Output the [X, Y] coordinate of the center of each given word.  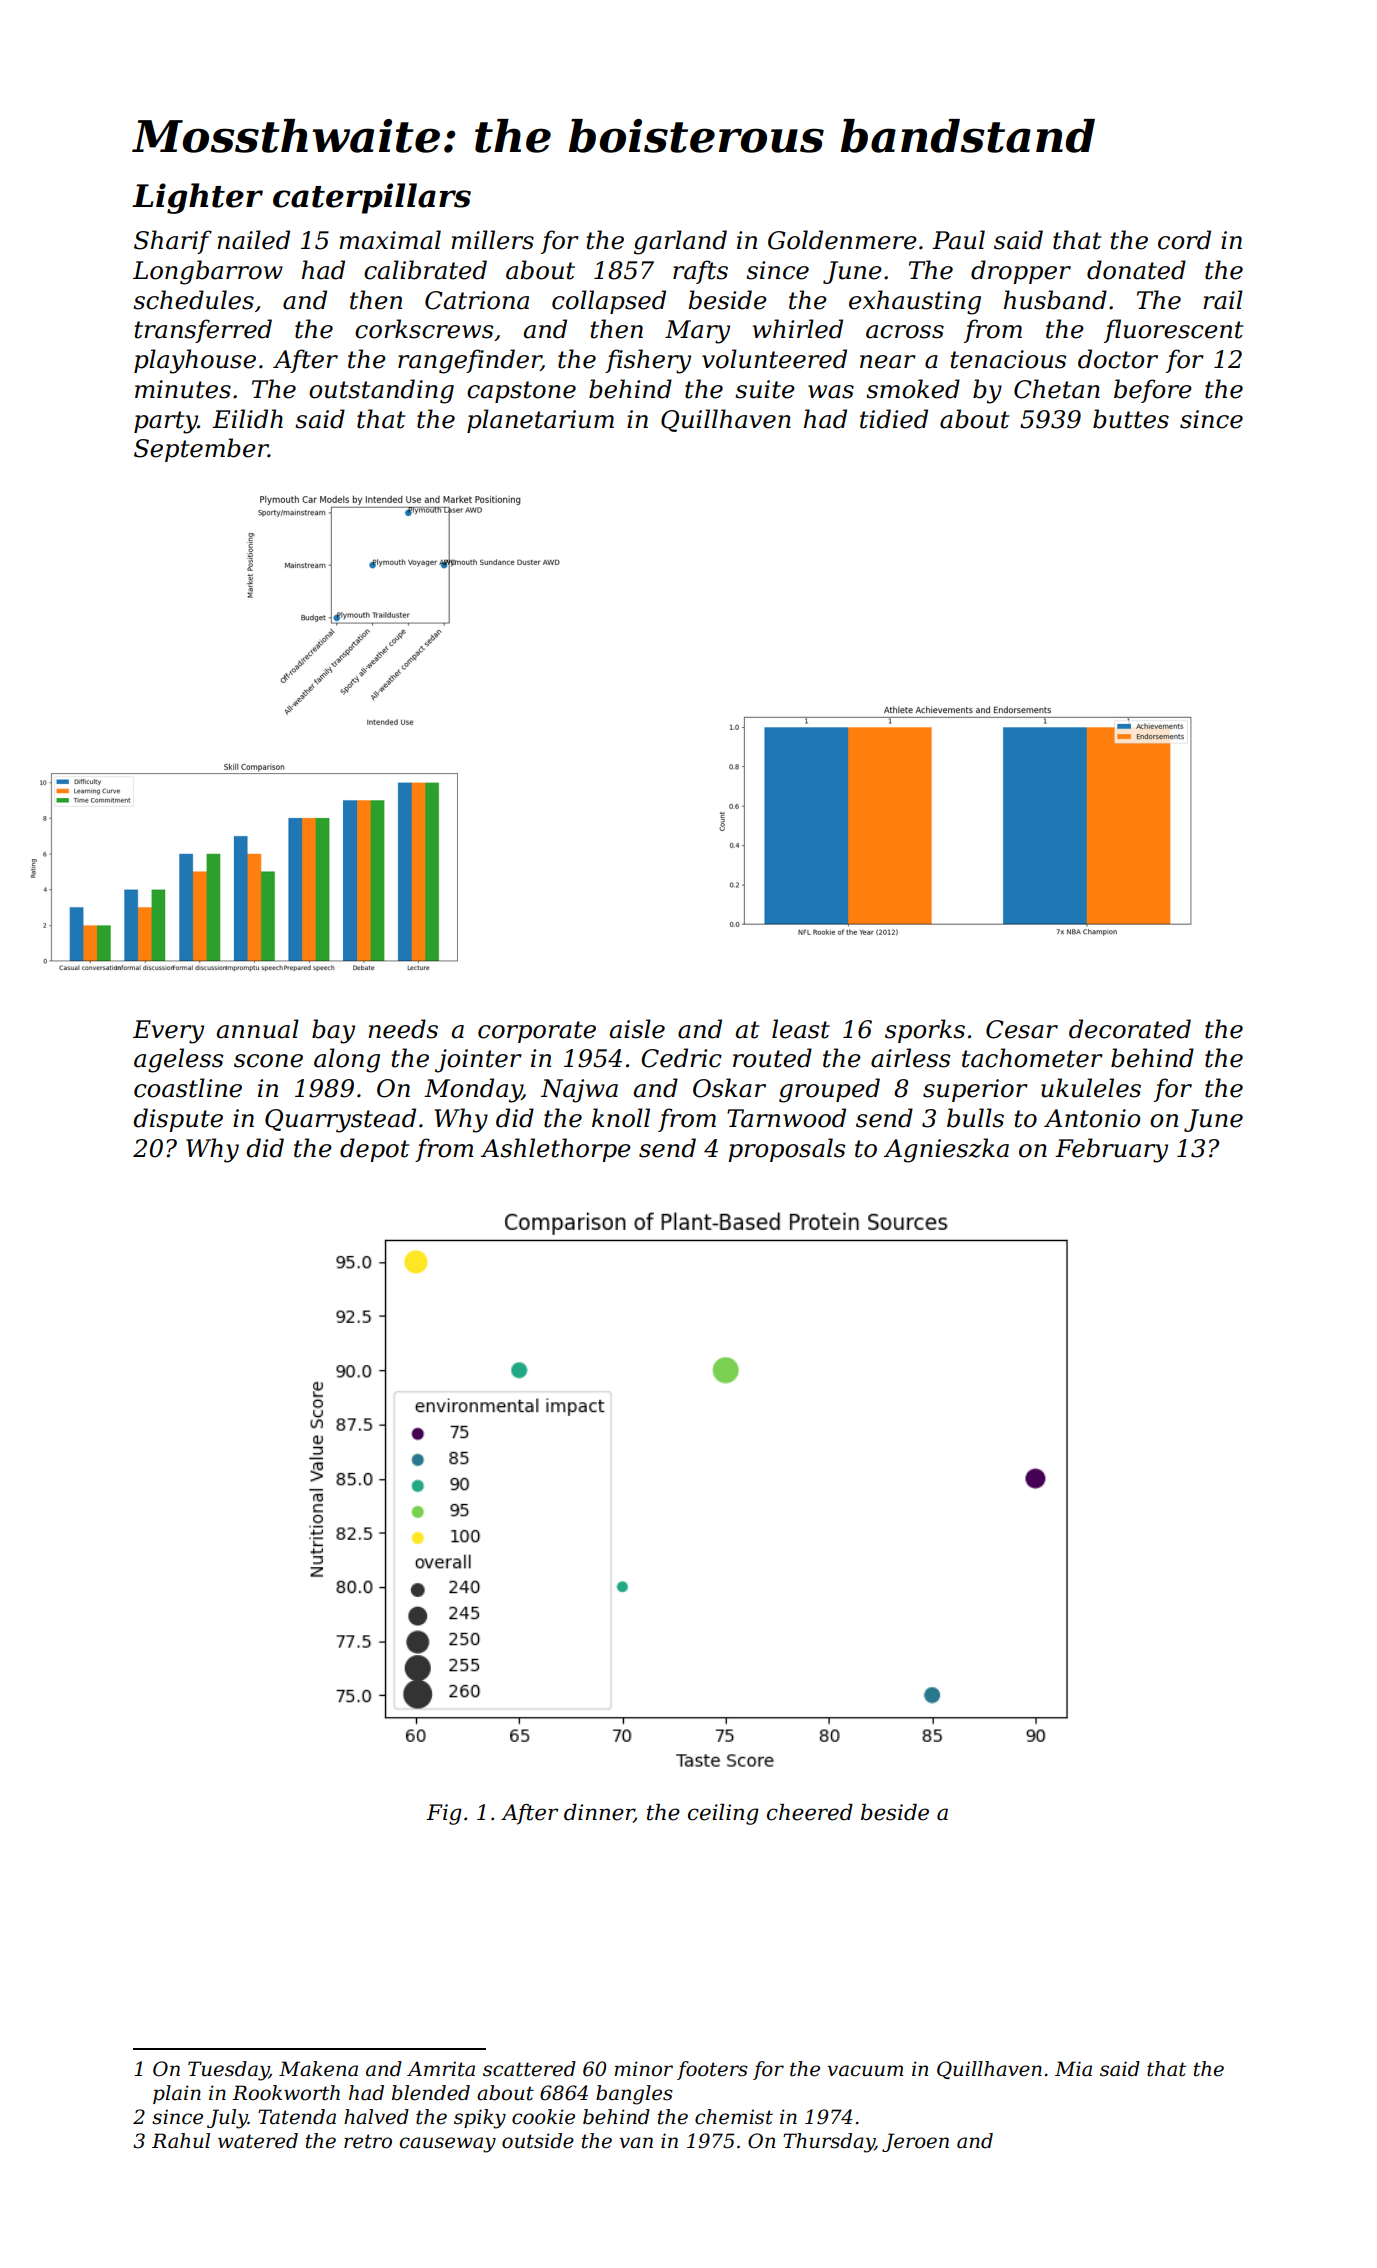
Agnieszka [946, 1150]
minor [643, 2069]
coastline [188, 1088]
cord [1184, 240]
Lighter [197, 198]
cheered [810, 1812]
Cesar [1022, 1029]
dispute [178, 1120]
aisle [637, 1029]
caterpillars [372, 198]
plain [177, 2094]
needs [403, 1029]
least [801, 1029]
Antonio [1092, 1118]
